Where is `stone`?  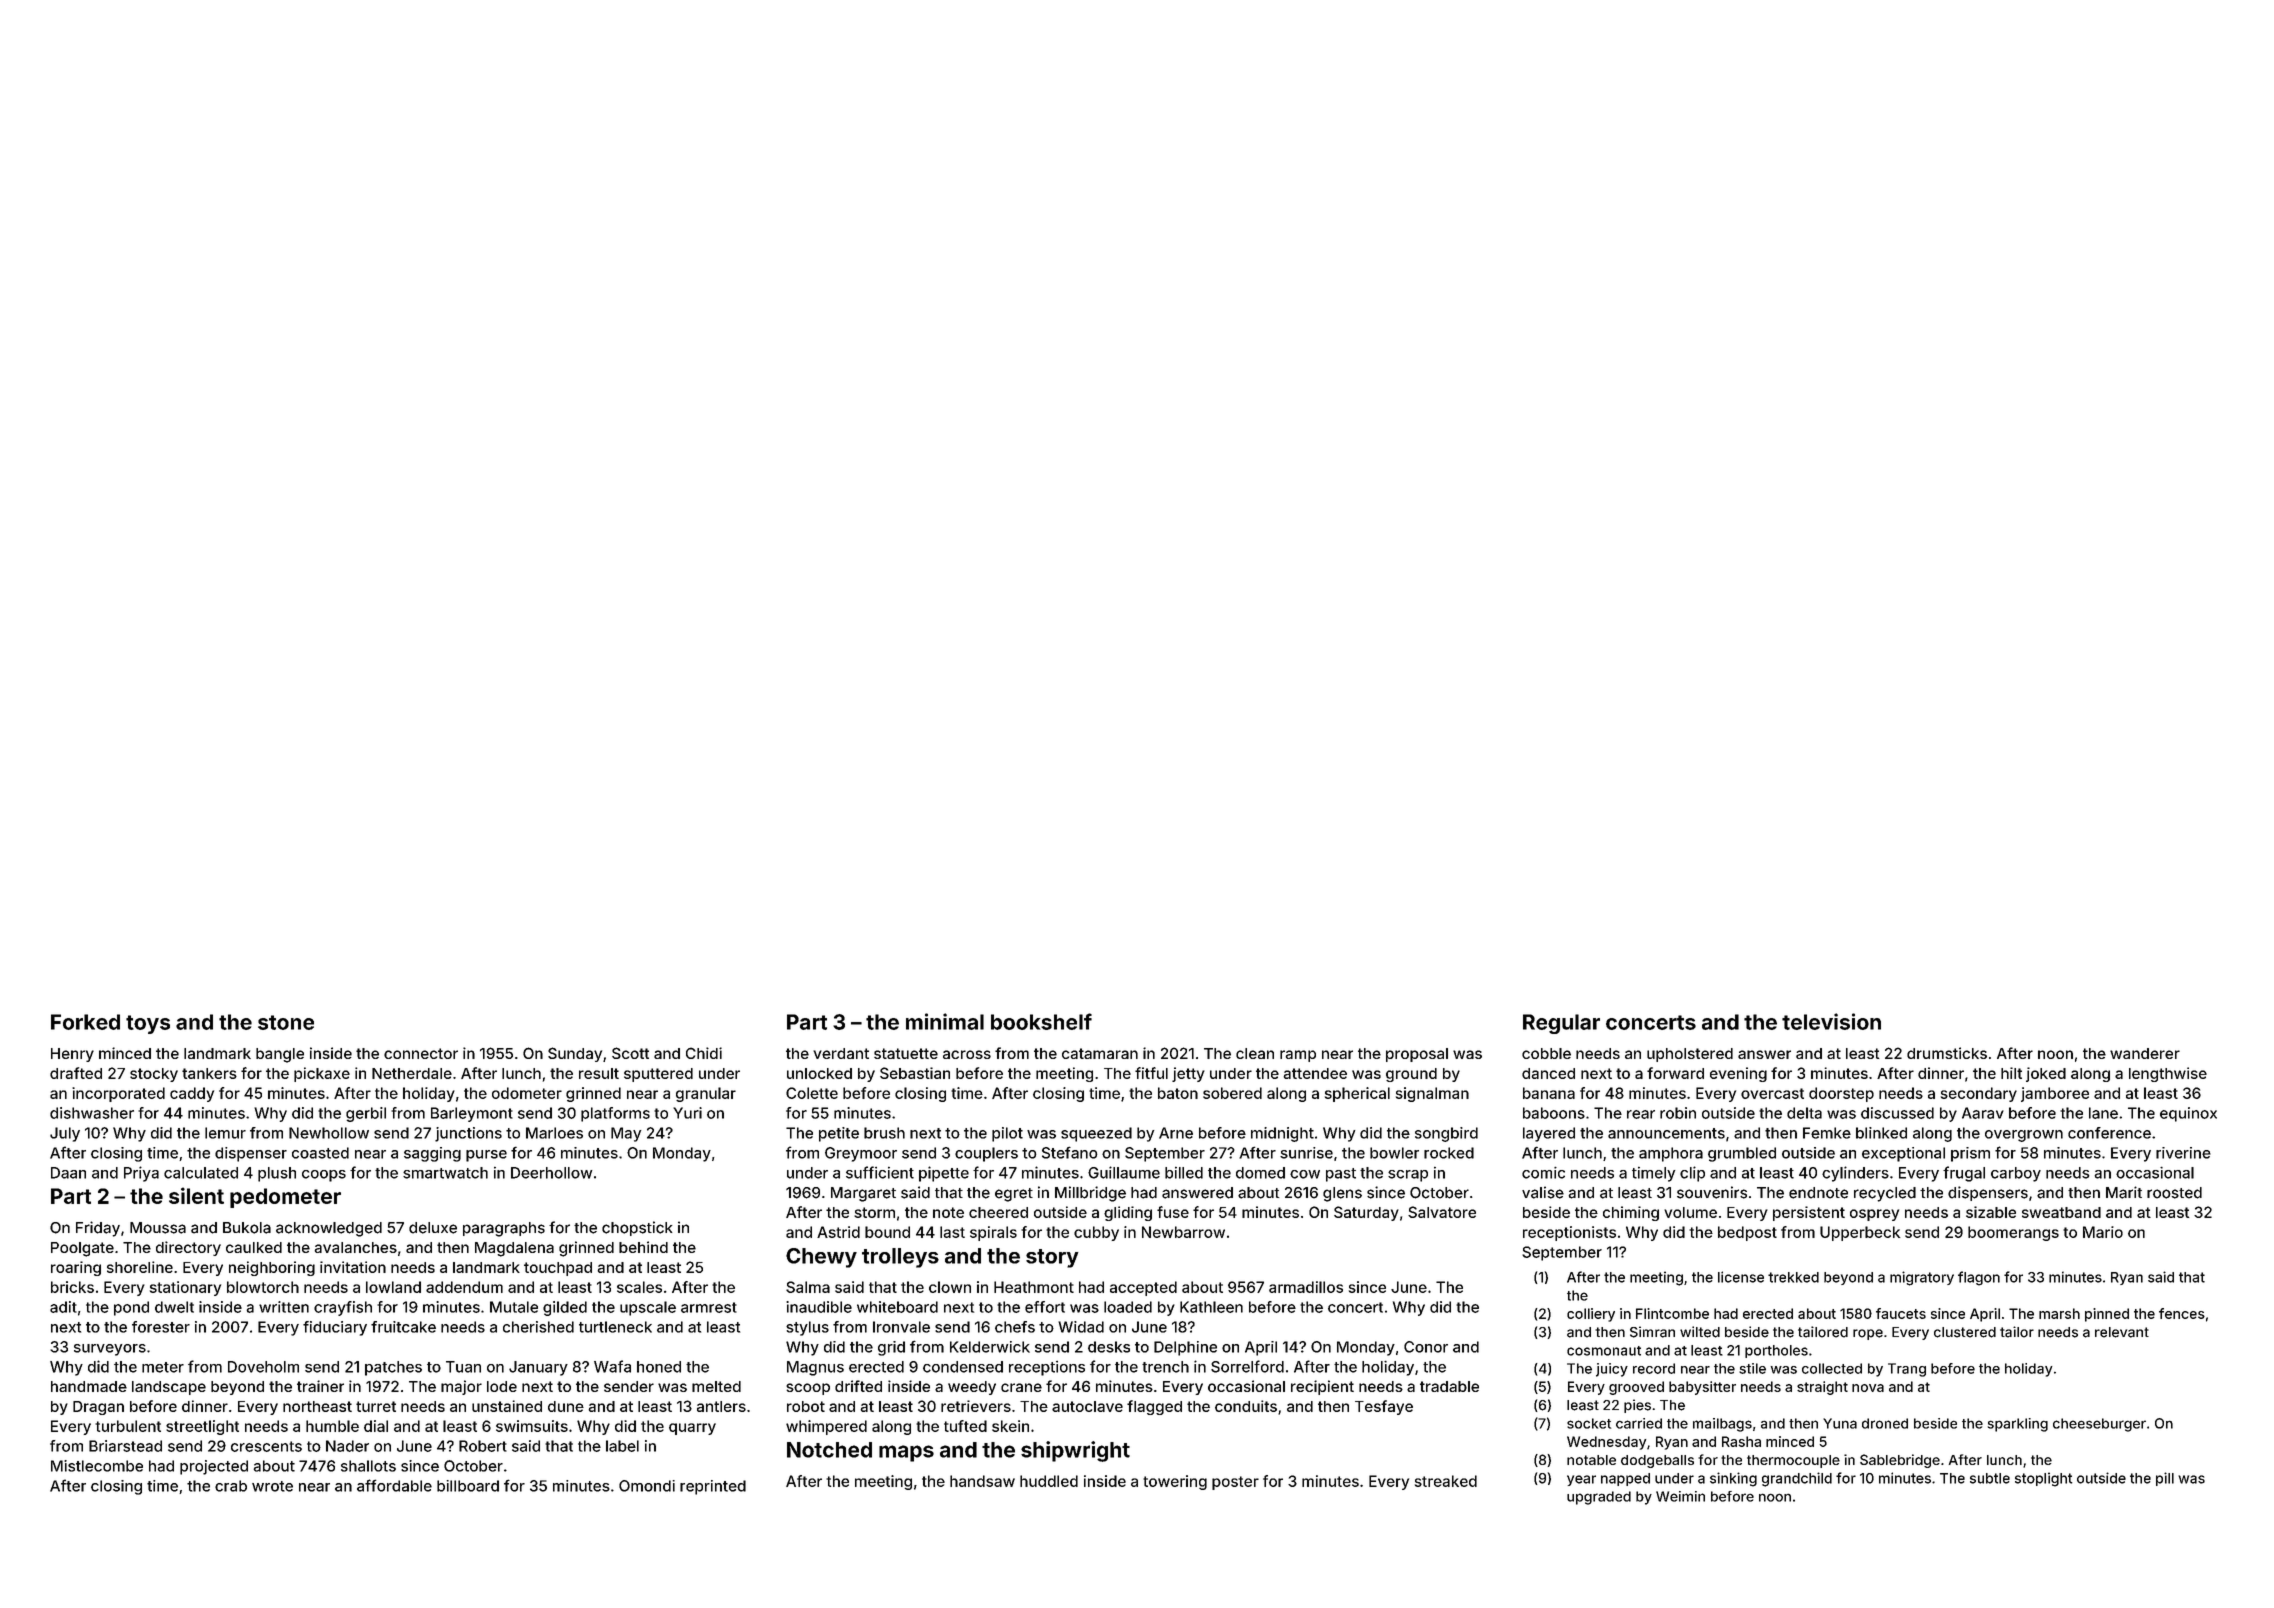
stone is located at coordinates (286, 1022).
